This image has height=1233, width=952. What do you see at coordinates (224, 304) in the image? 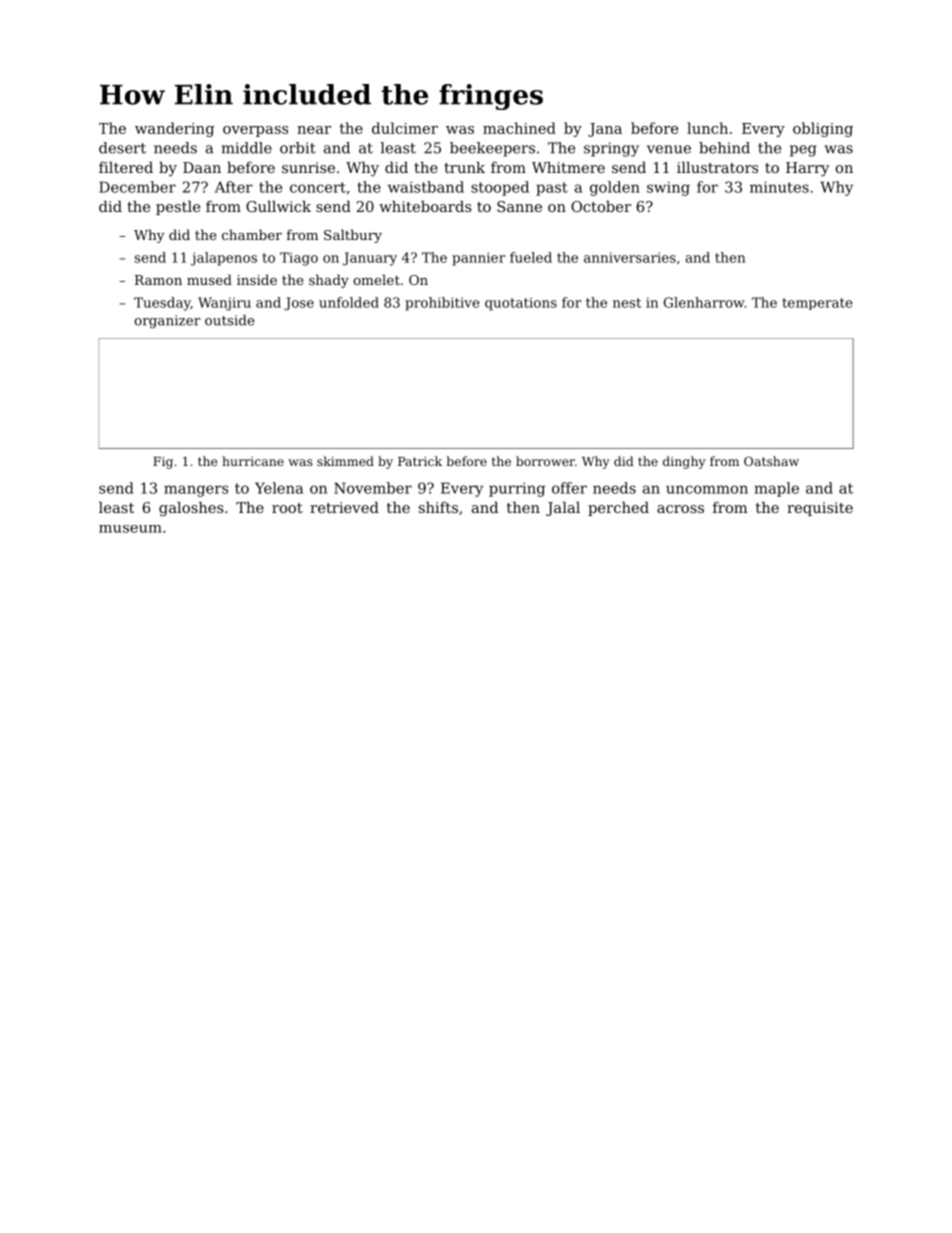
I see `Wanjiru` at bounding box center [224, 304].
